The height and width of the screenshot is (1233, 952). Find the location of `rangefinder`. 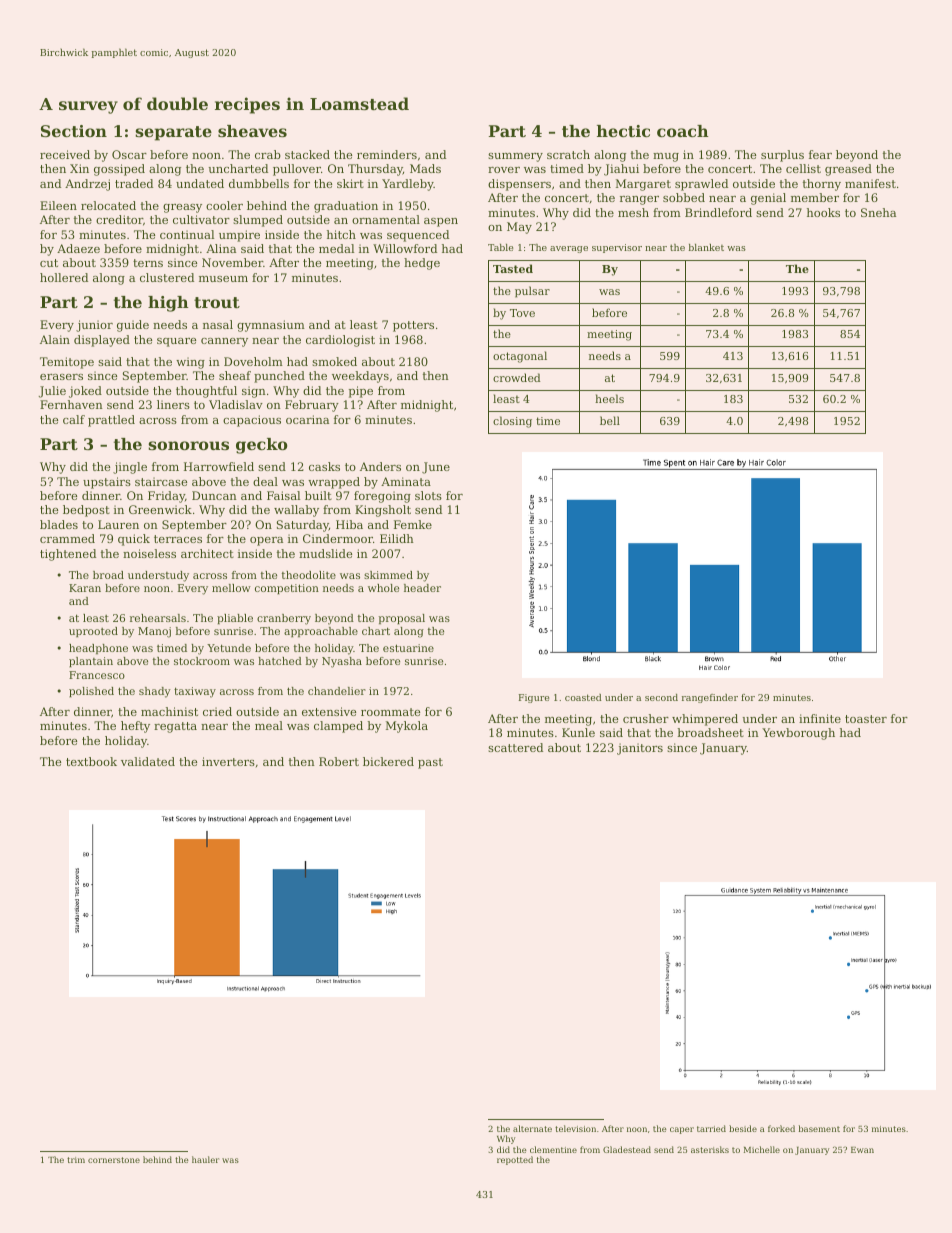

rangefinder is located at coordinates (710, 698).
